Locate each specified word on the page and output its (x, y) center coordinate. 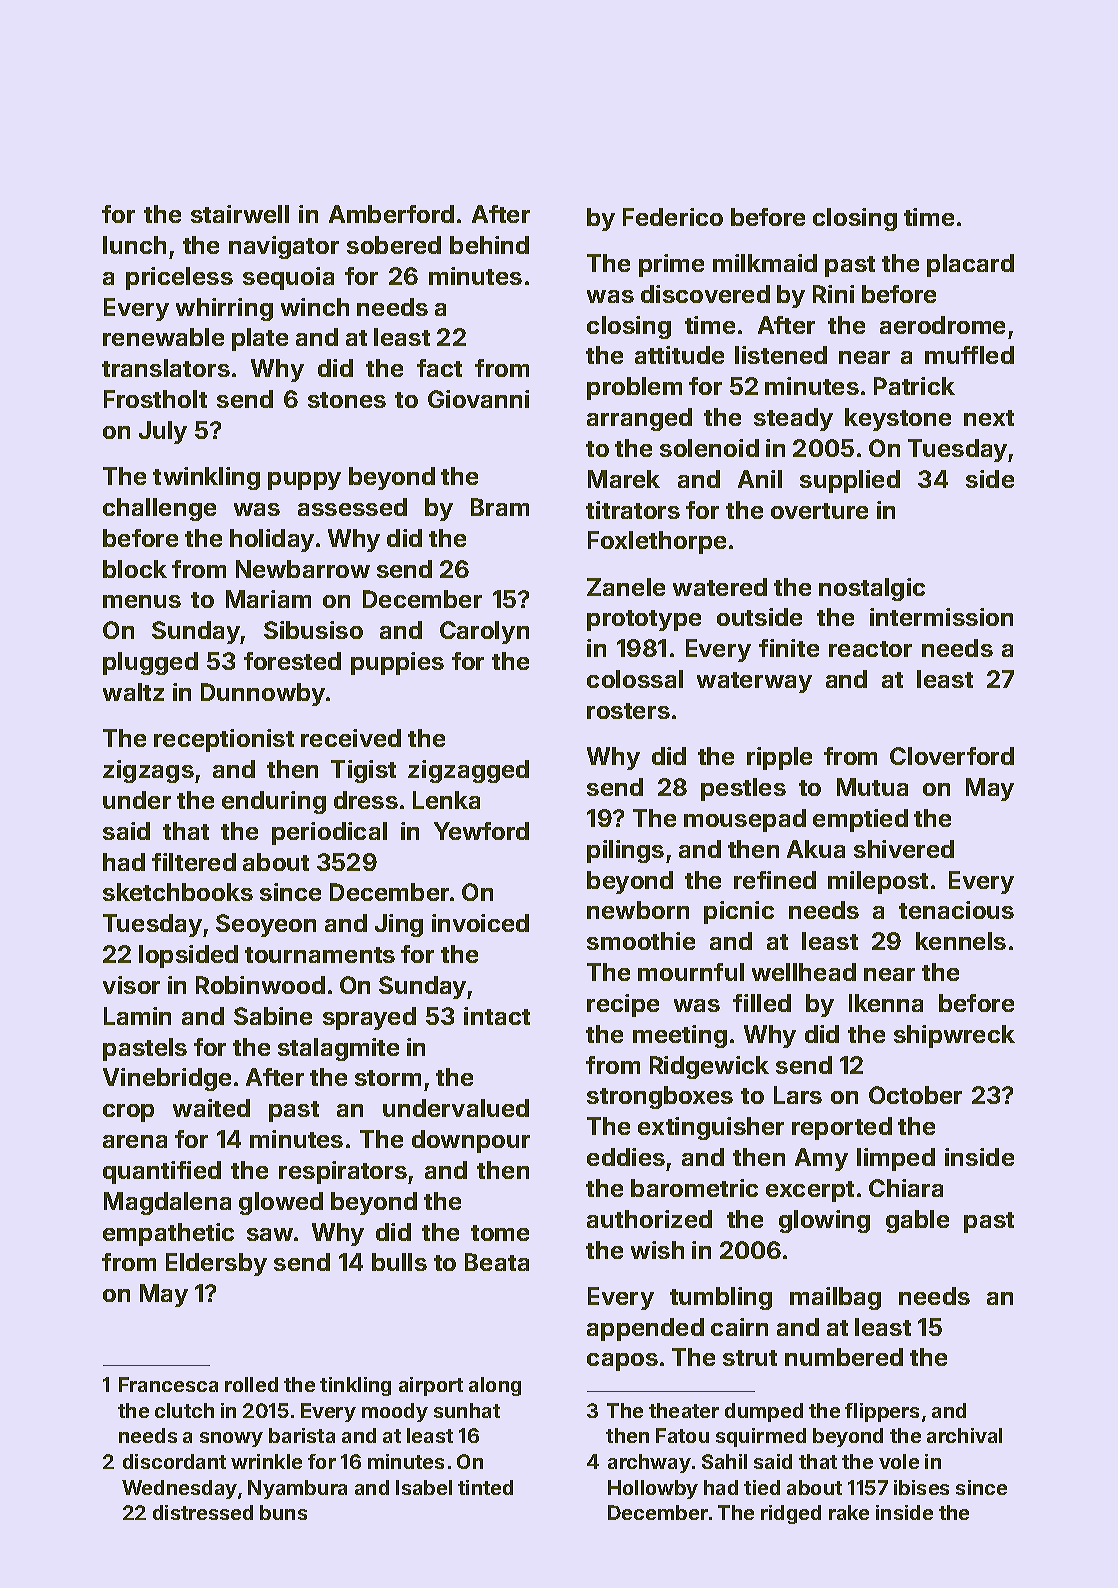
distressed (203, 1512)
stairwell (240, 214)
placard (970, 265)
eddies (626, 1157)
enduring (274, 802)
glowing (824, 1221)
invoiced (480, 923)
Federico (673, 217)
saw (270, 1234)
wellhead (804, 972)
